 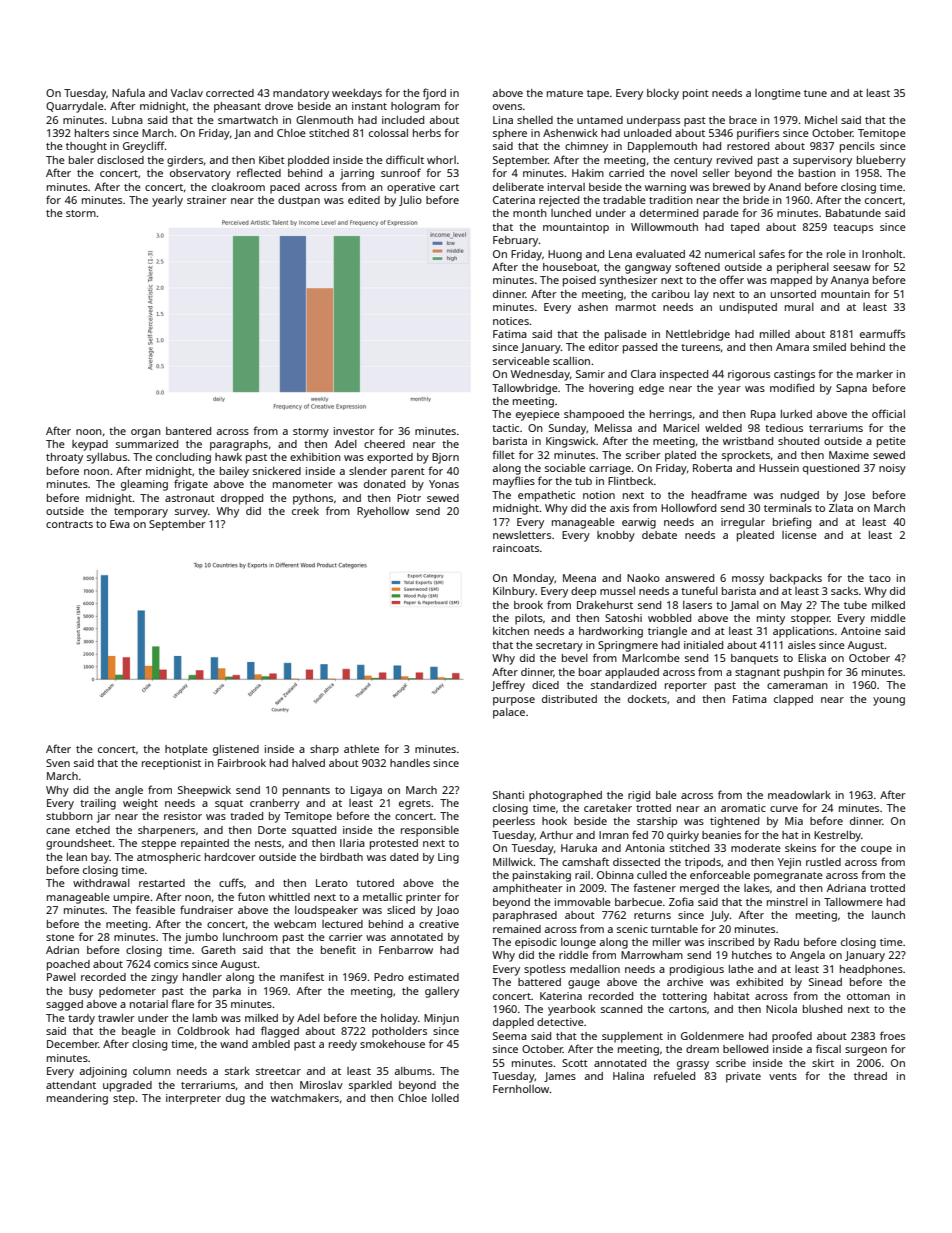 What do you see at coordinates (882, 333) in the page?
I see `earmuffs` at bounding box center [882, 333].
